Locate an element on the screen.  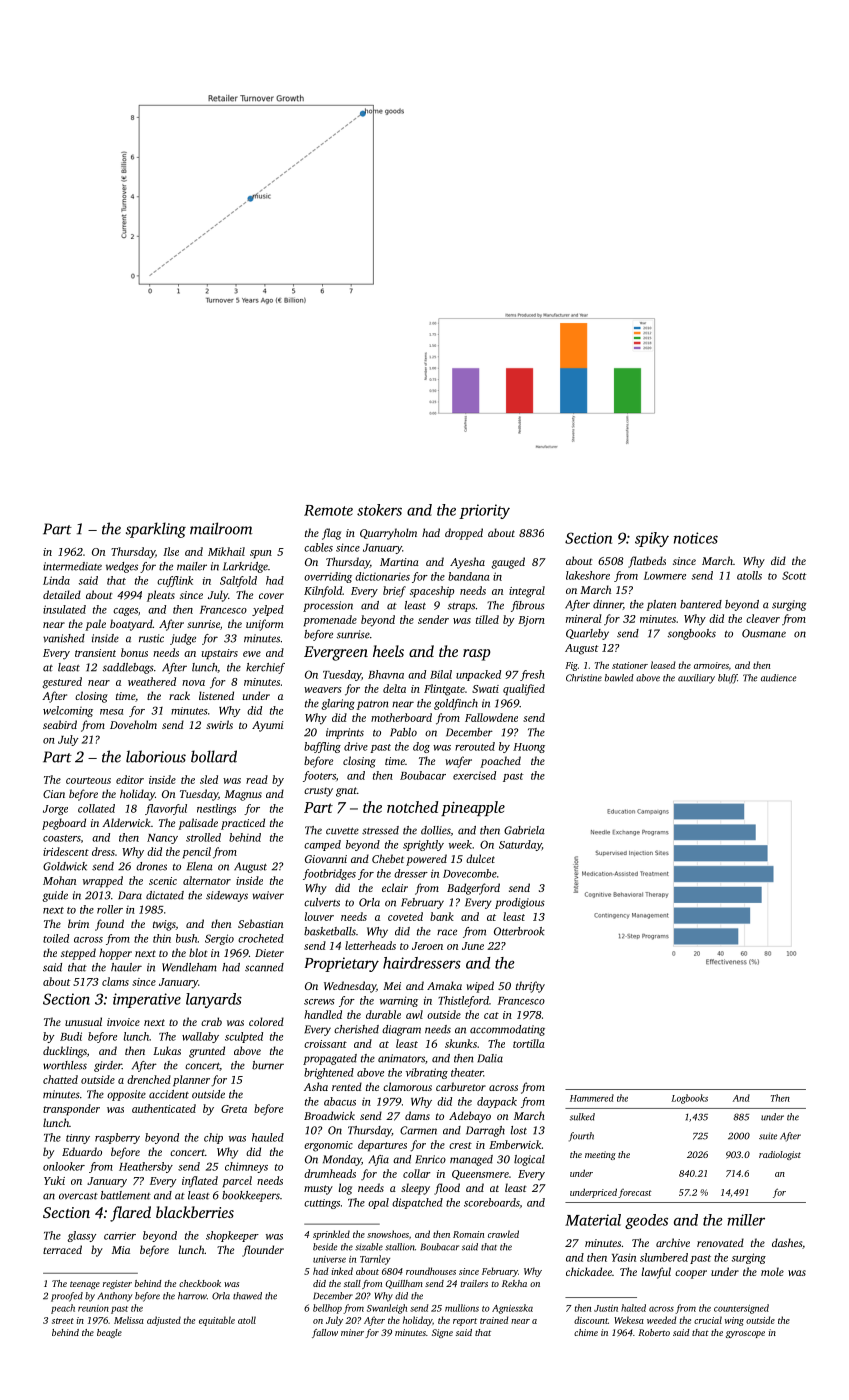
grunted is located at coordinates (207, 1052).
